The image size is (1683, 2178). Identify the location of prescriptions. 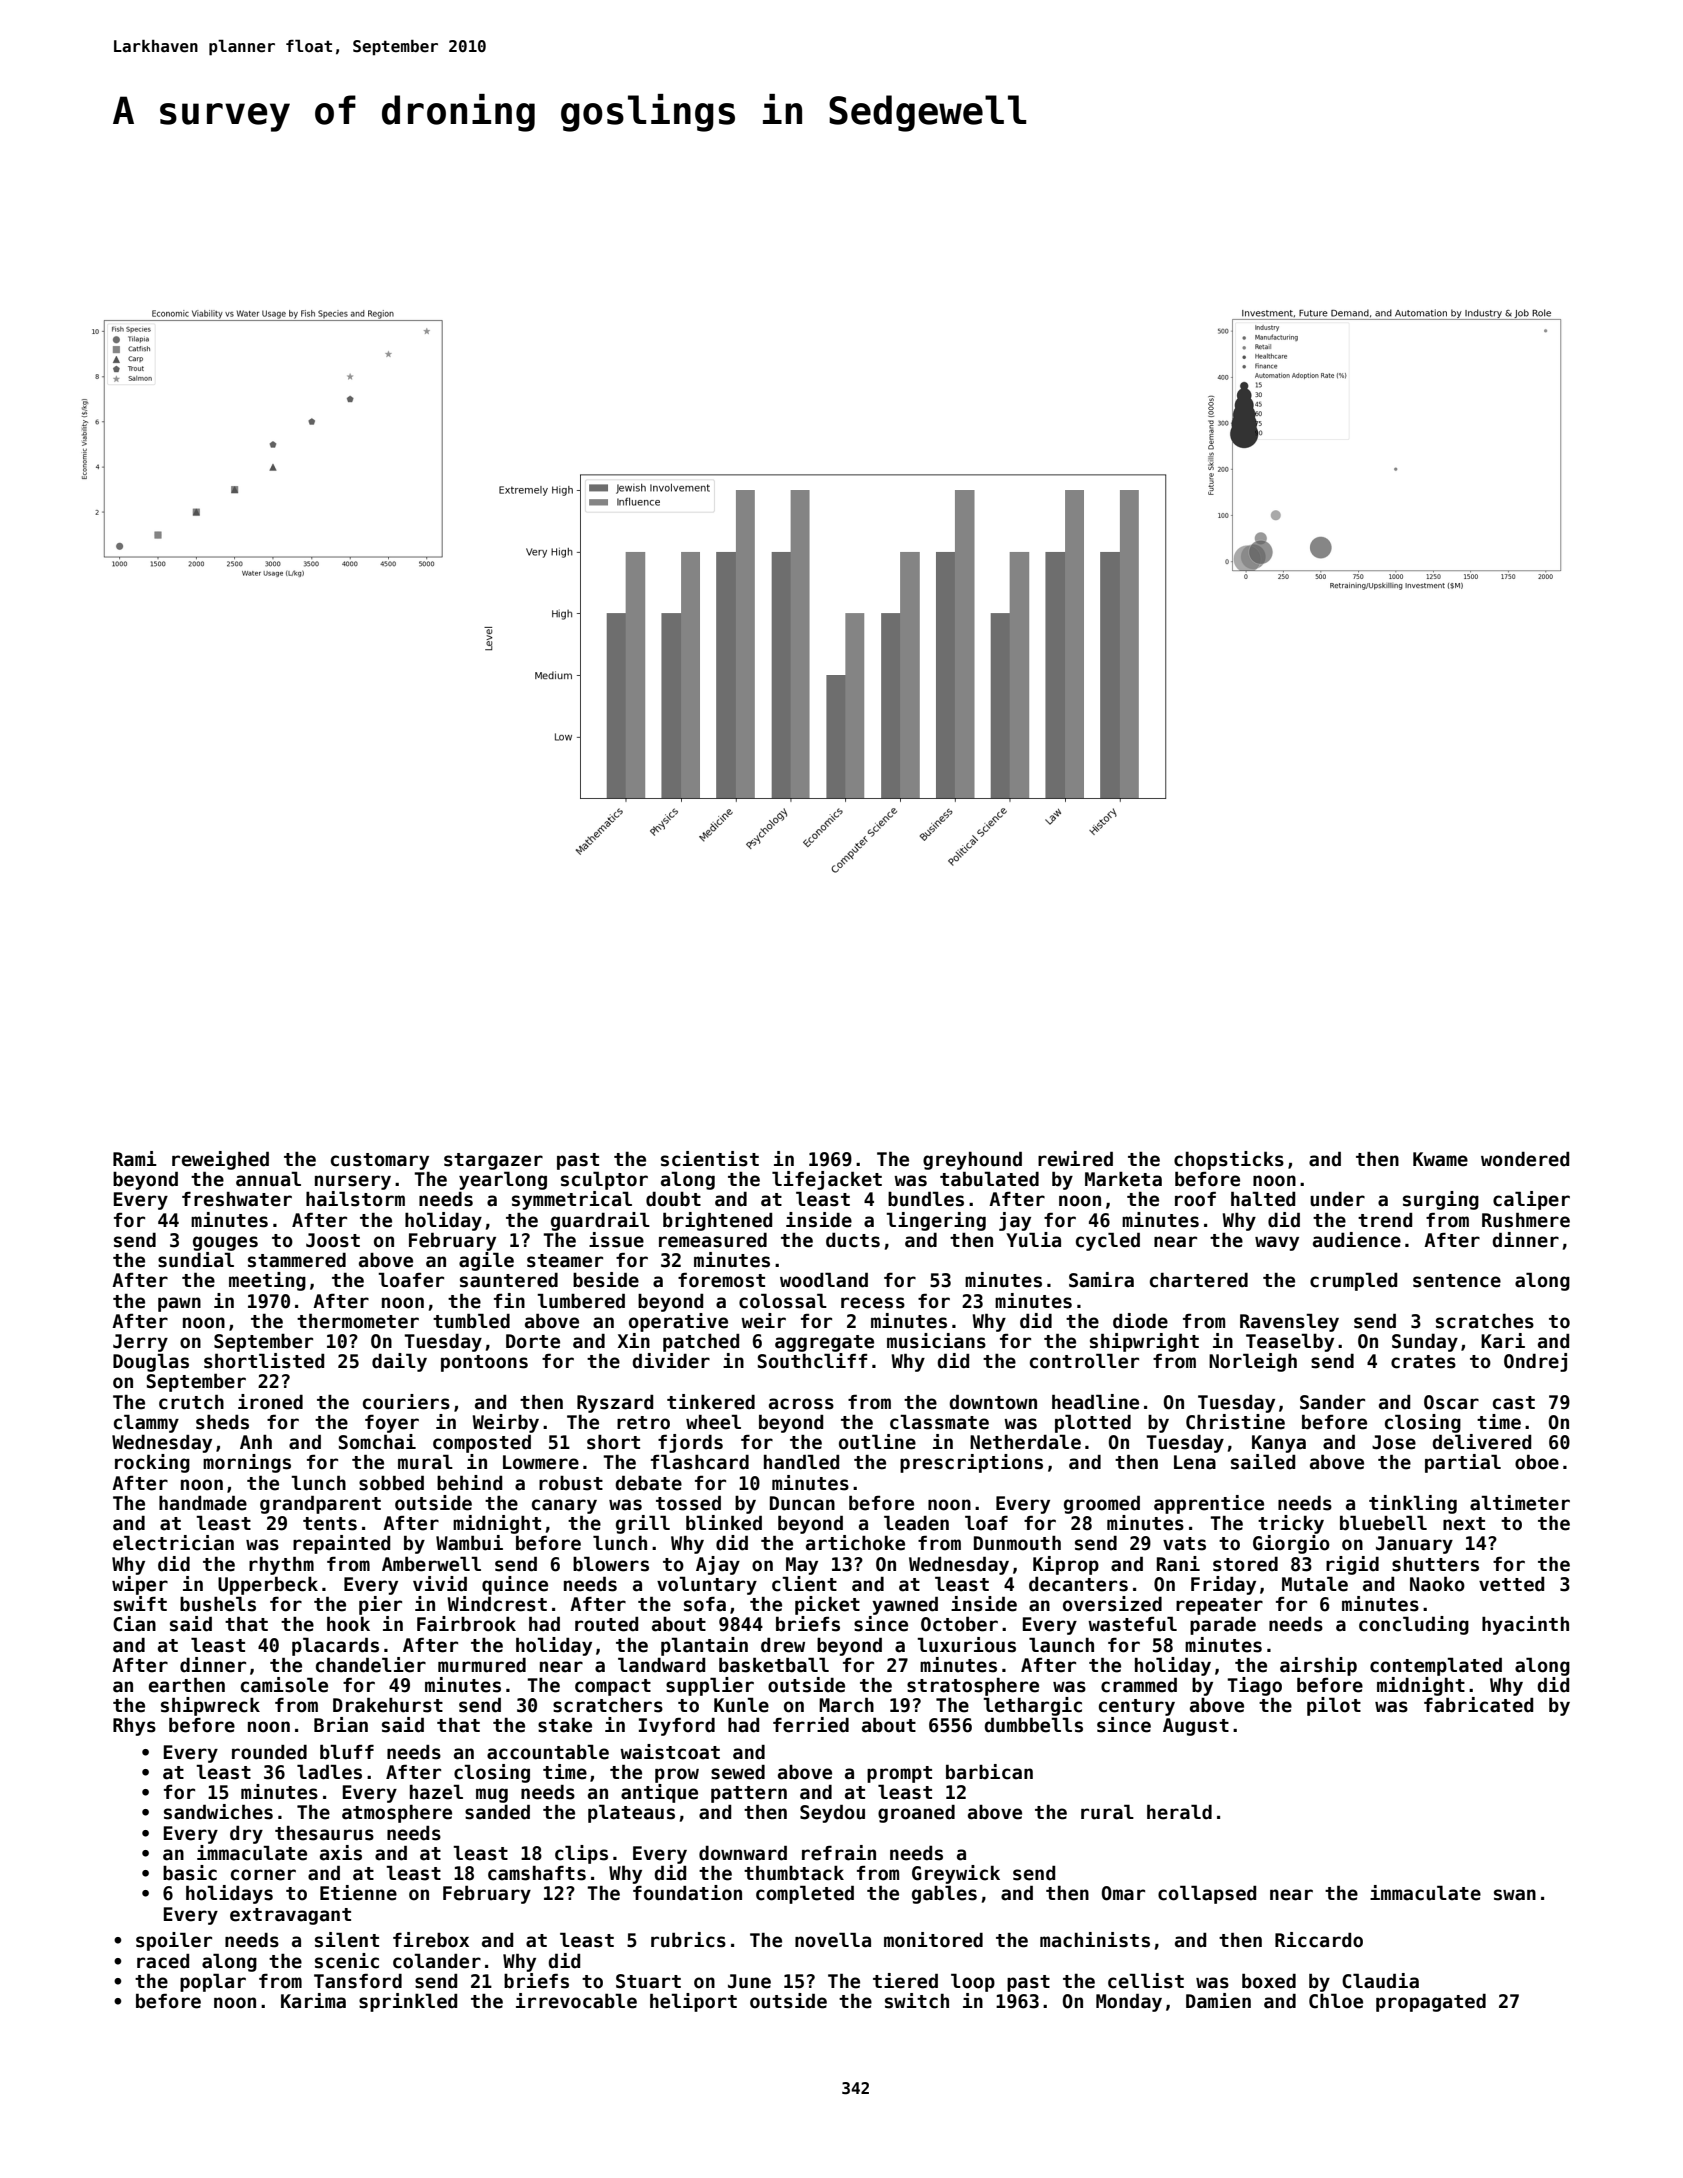
(971, 1463).
